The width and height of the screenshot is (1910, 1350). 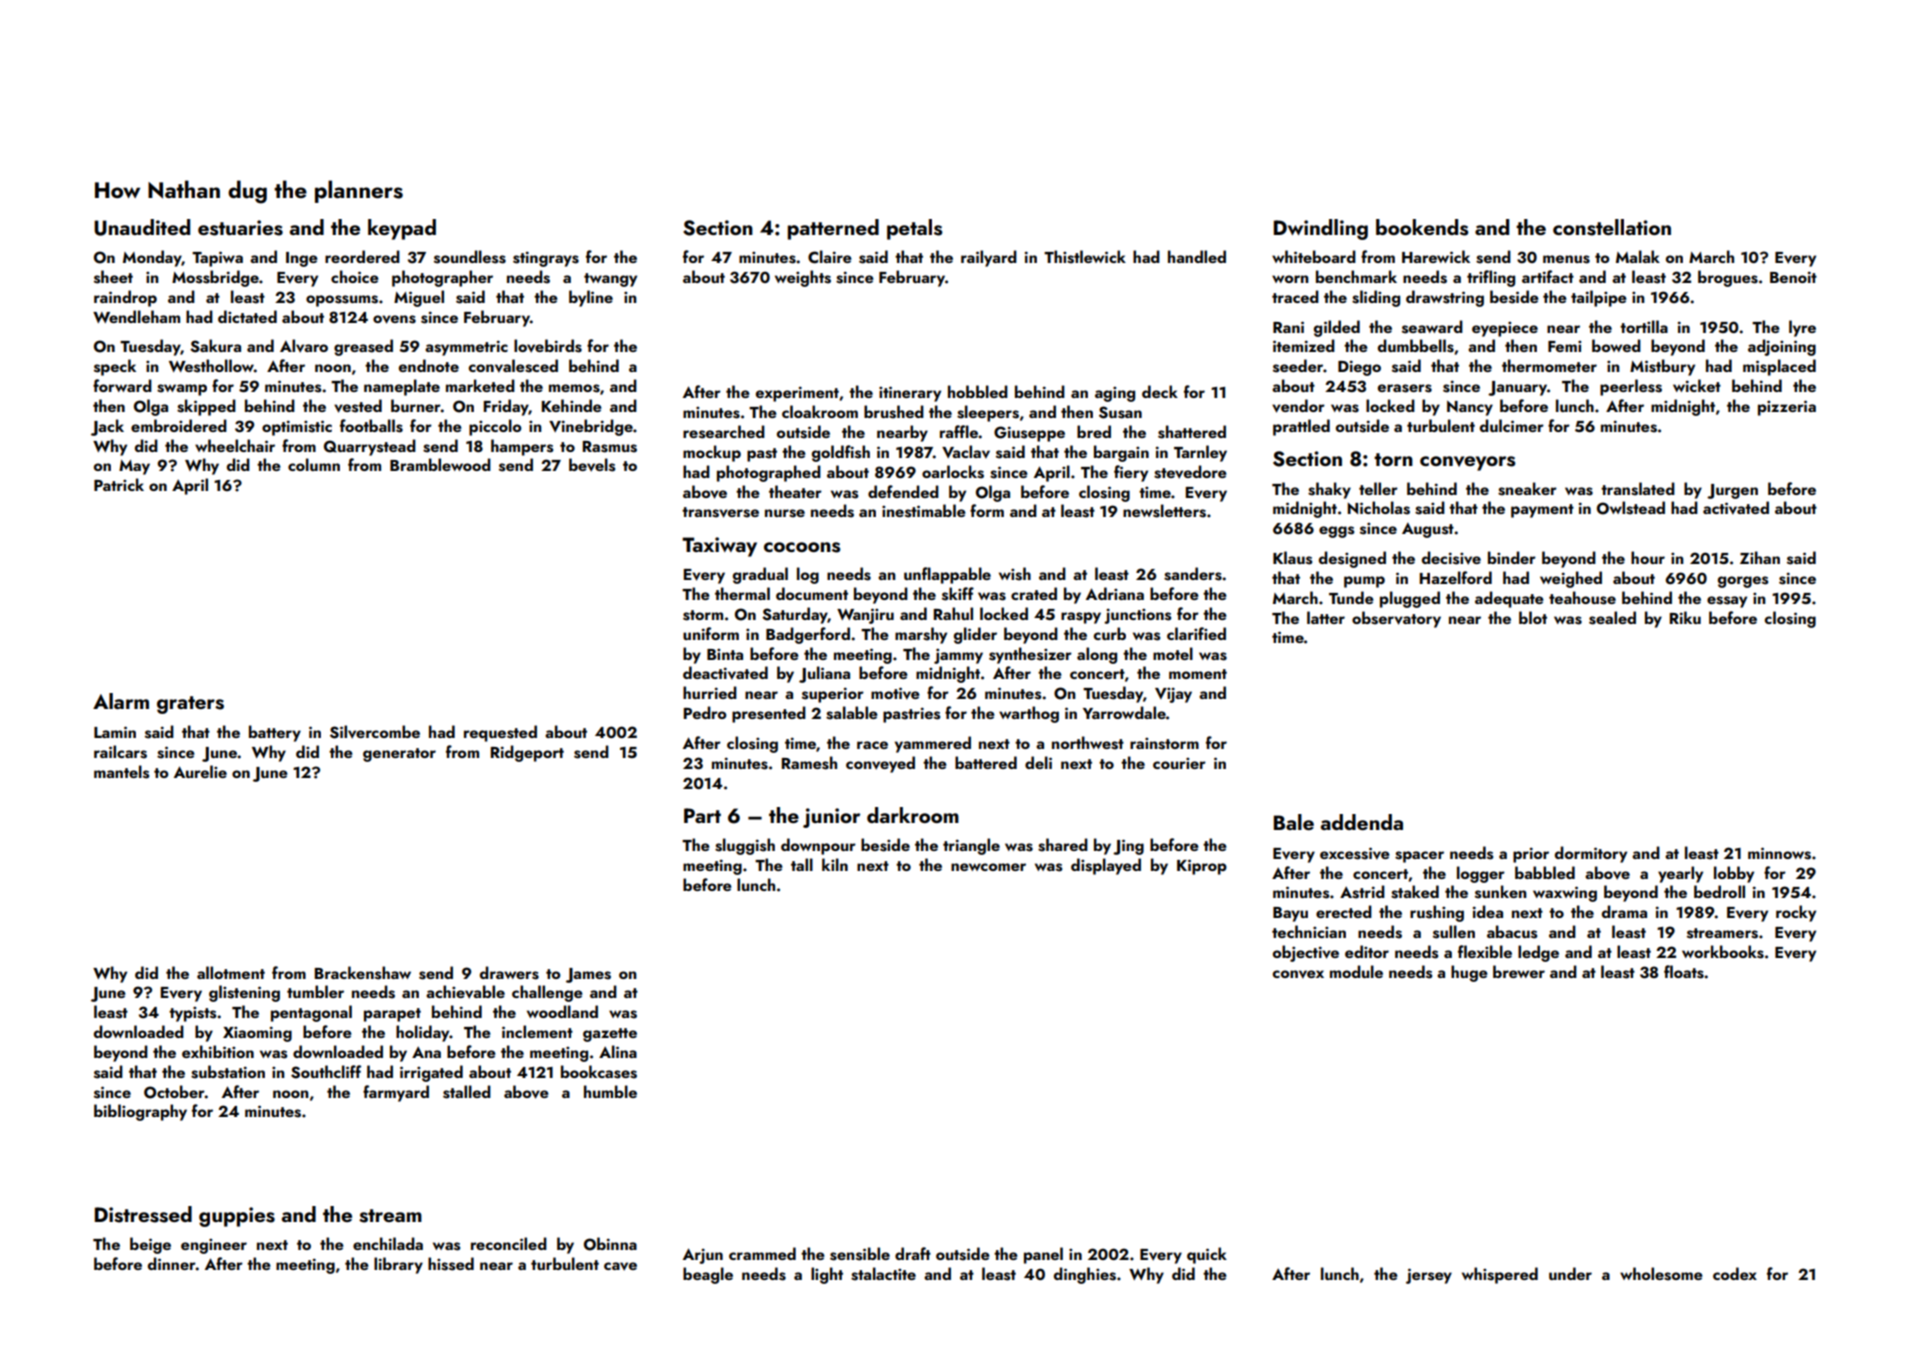 What do you see at coordinates (142, 227) in the screenshot?
I see `Unaudited` at bounding box center [142, 227].
